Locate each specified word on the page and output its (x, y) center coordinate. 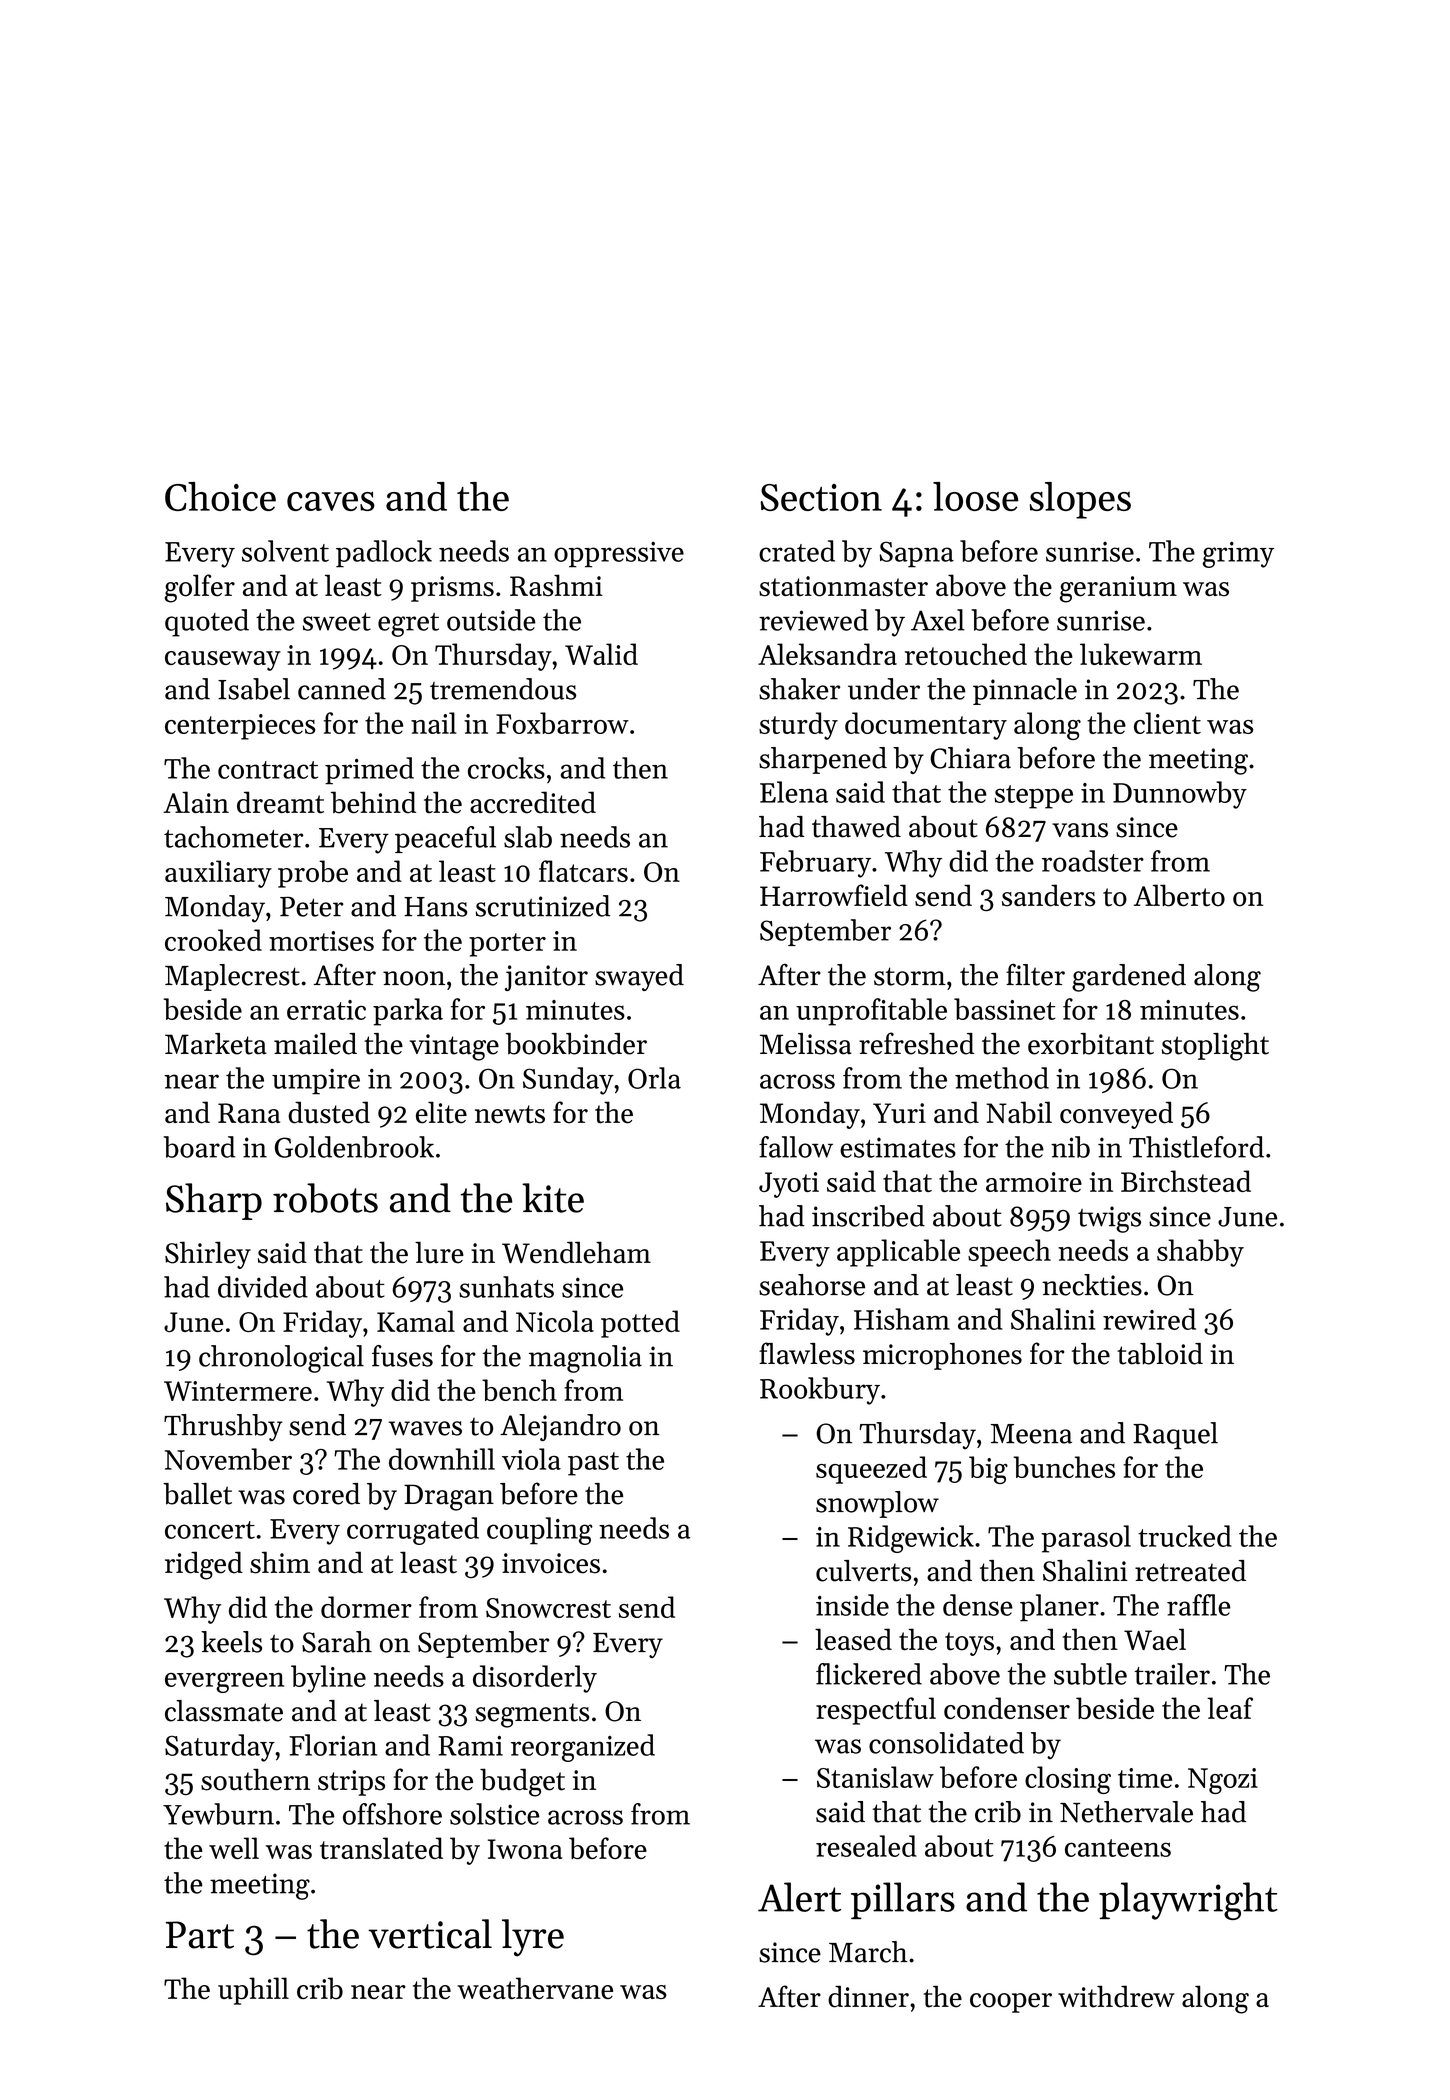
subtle (1090, 1674)
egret (408, 625)
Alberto (1179, 895)
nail (434, 723)
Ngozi (1223, 1781)
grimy (1238, 555)
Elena (794, 792)
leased (853, 1639)
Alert (799, 1897)
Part (200, 1935)
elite (441, 1112)
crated (797, 551)
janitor (546, 978)
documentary (926, 726)
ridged (204, 1565)
